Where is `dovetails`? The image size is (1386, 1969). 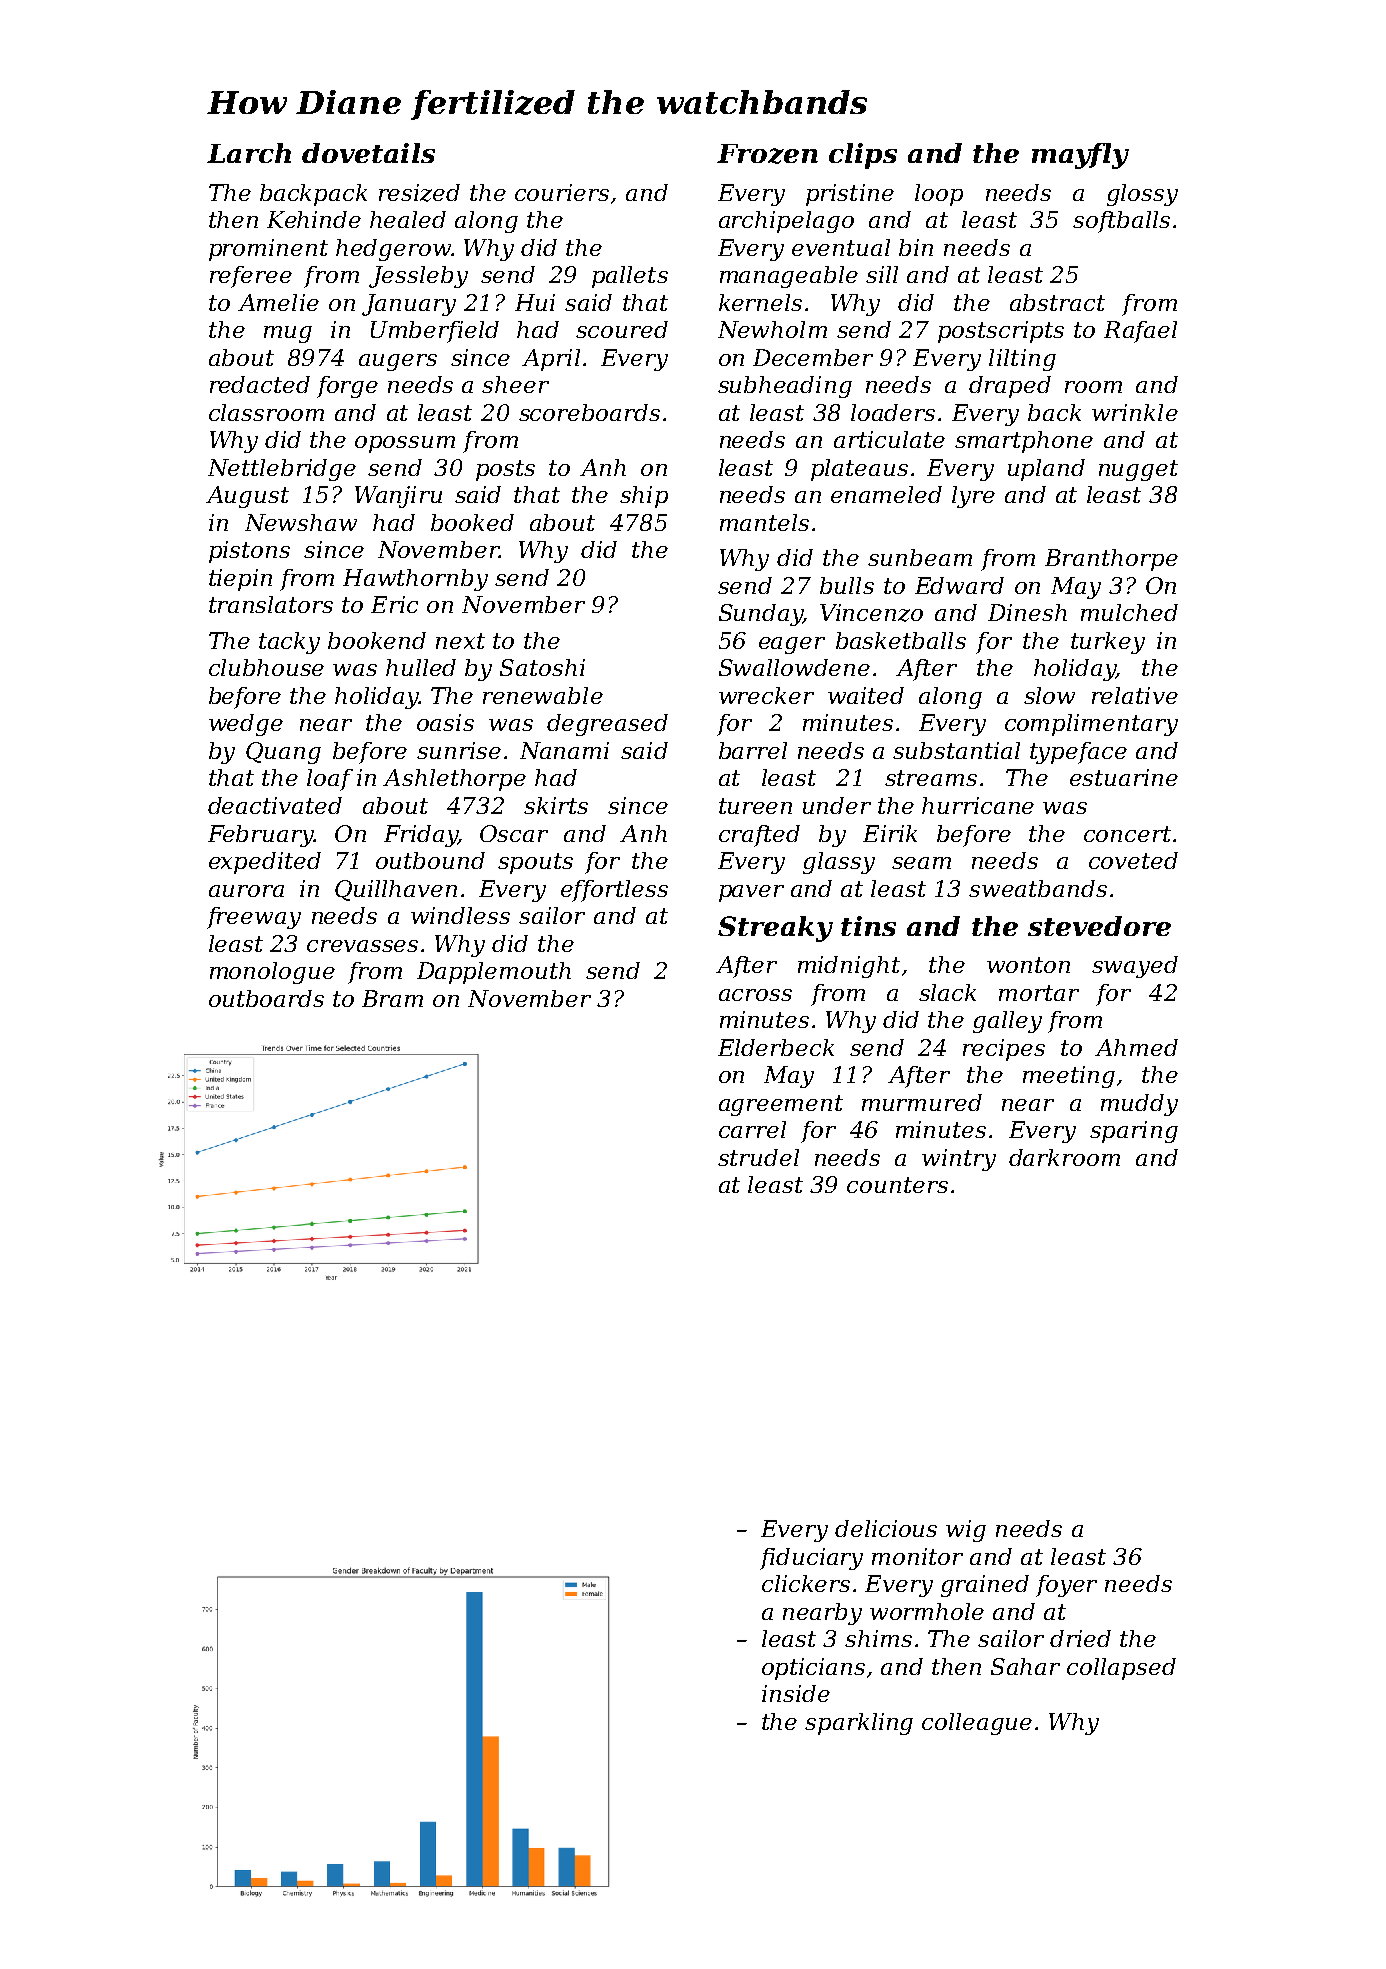 dovetails is located at coordinates (368, 153).
